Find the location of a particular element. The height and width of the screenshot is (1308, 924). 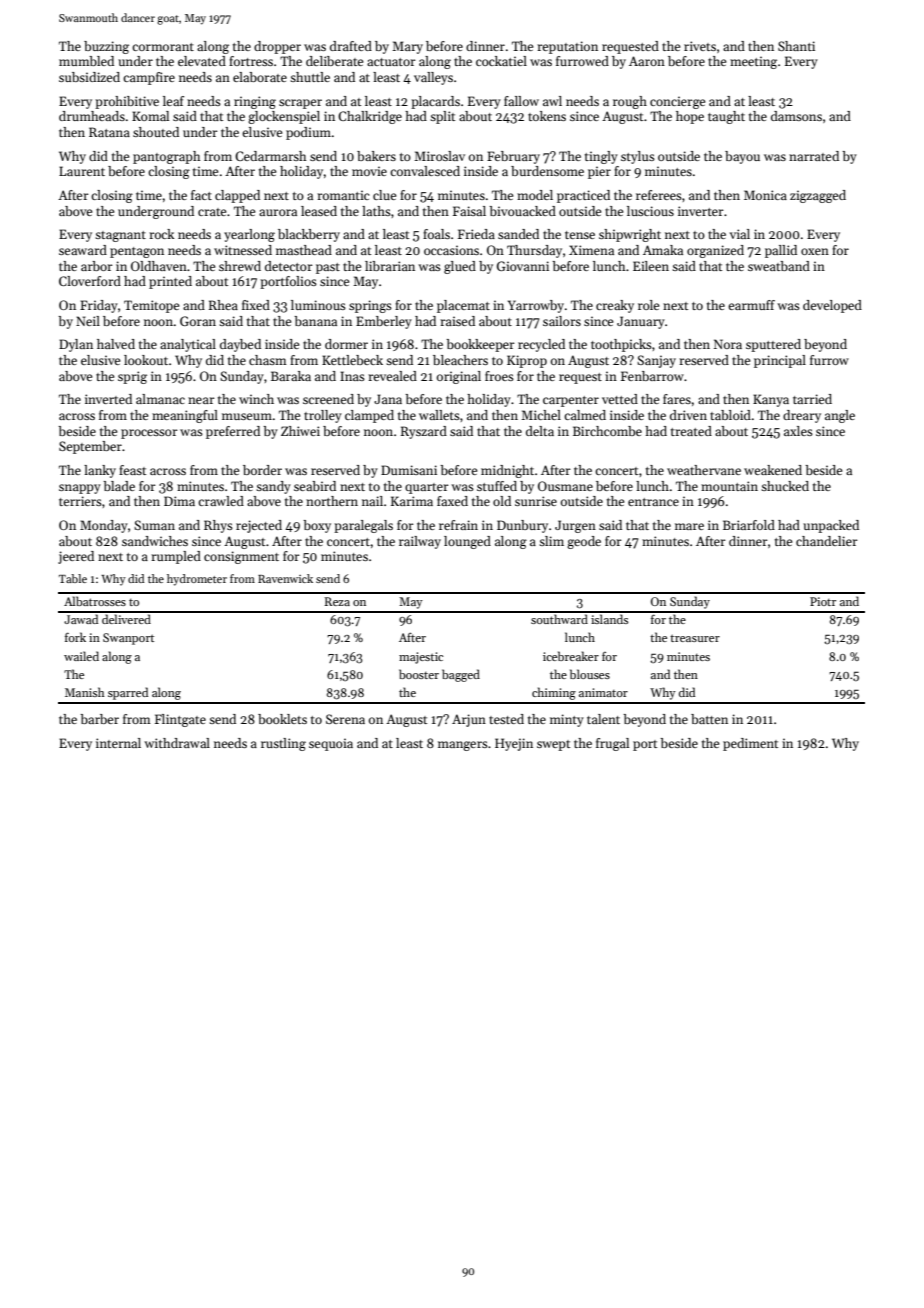

barber is located at coordinates (99, 719).
